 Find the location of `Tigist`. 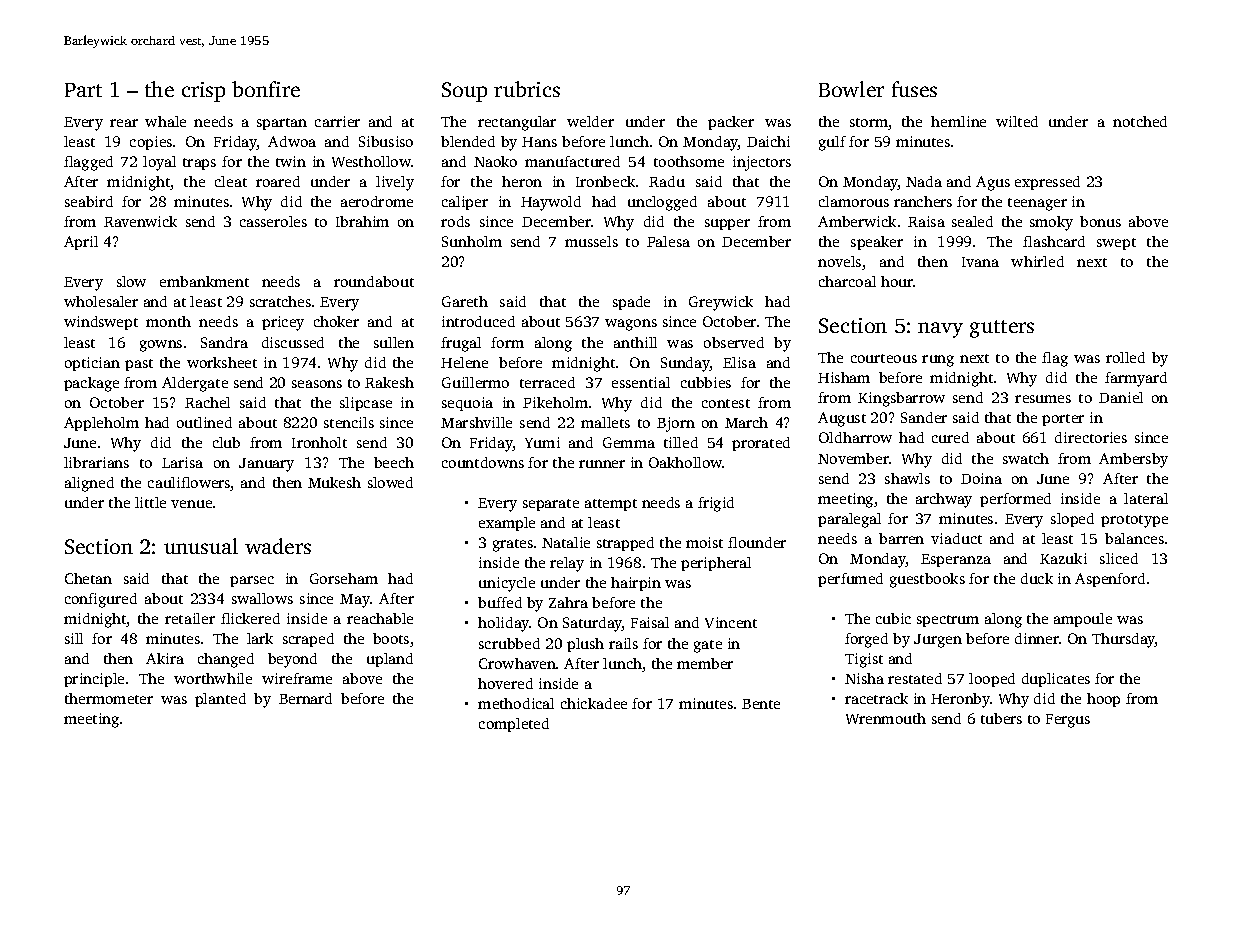

Tigist is located at coordinates (864, 660).
